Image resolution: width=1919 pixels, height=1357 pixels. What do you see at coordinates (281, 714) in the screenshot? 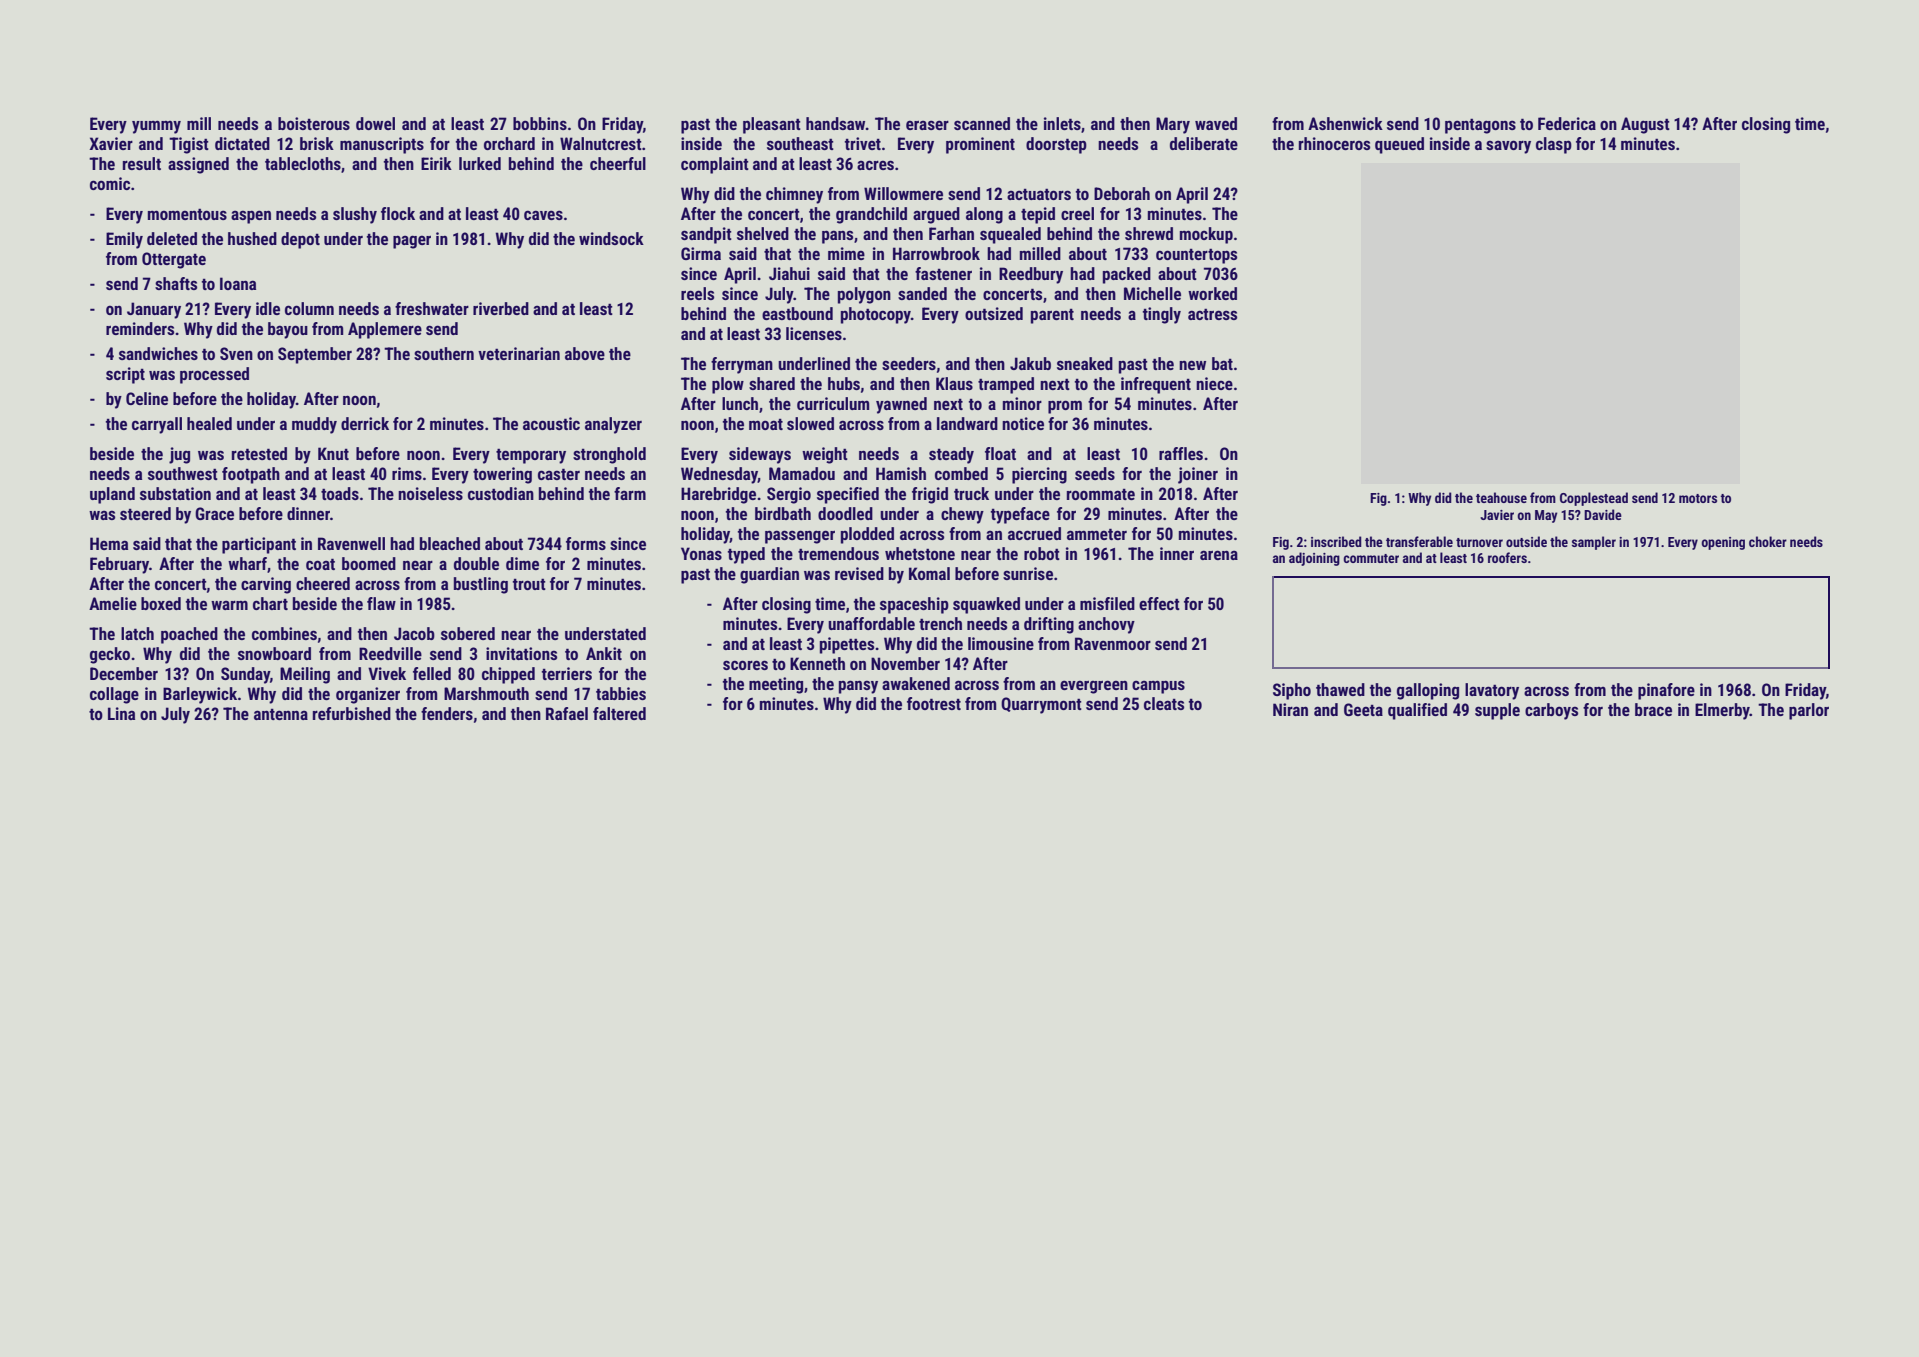
I see `antenna` at bounding box center [281, 714].
